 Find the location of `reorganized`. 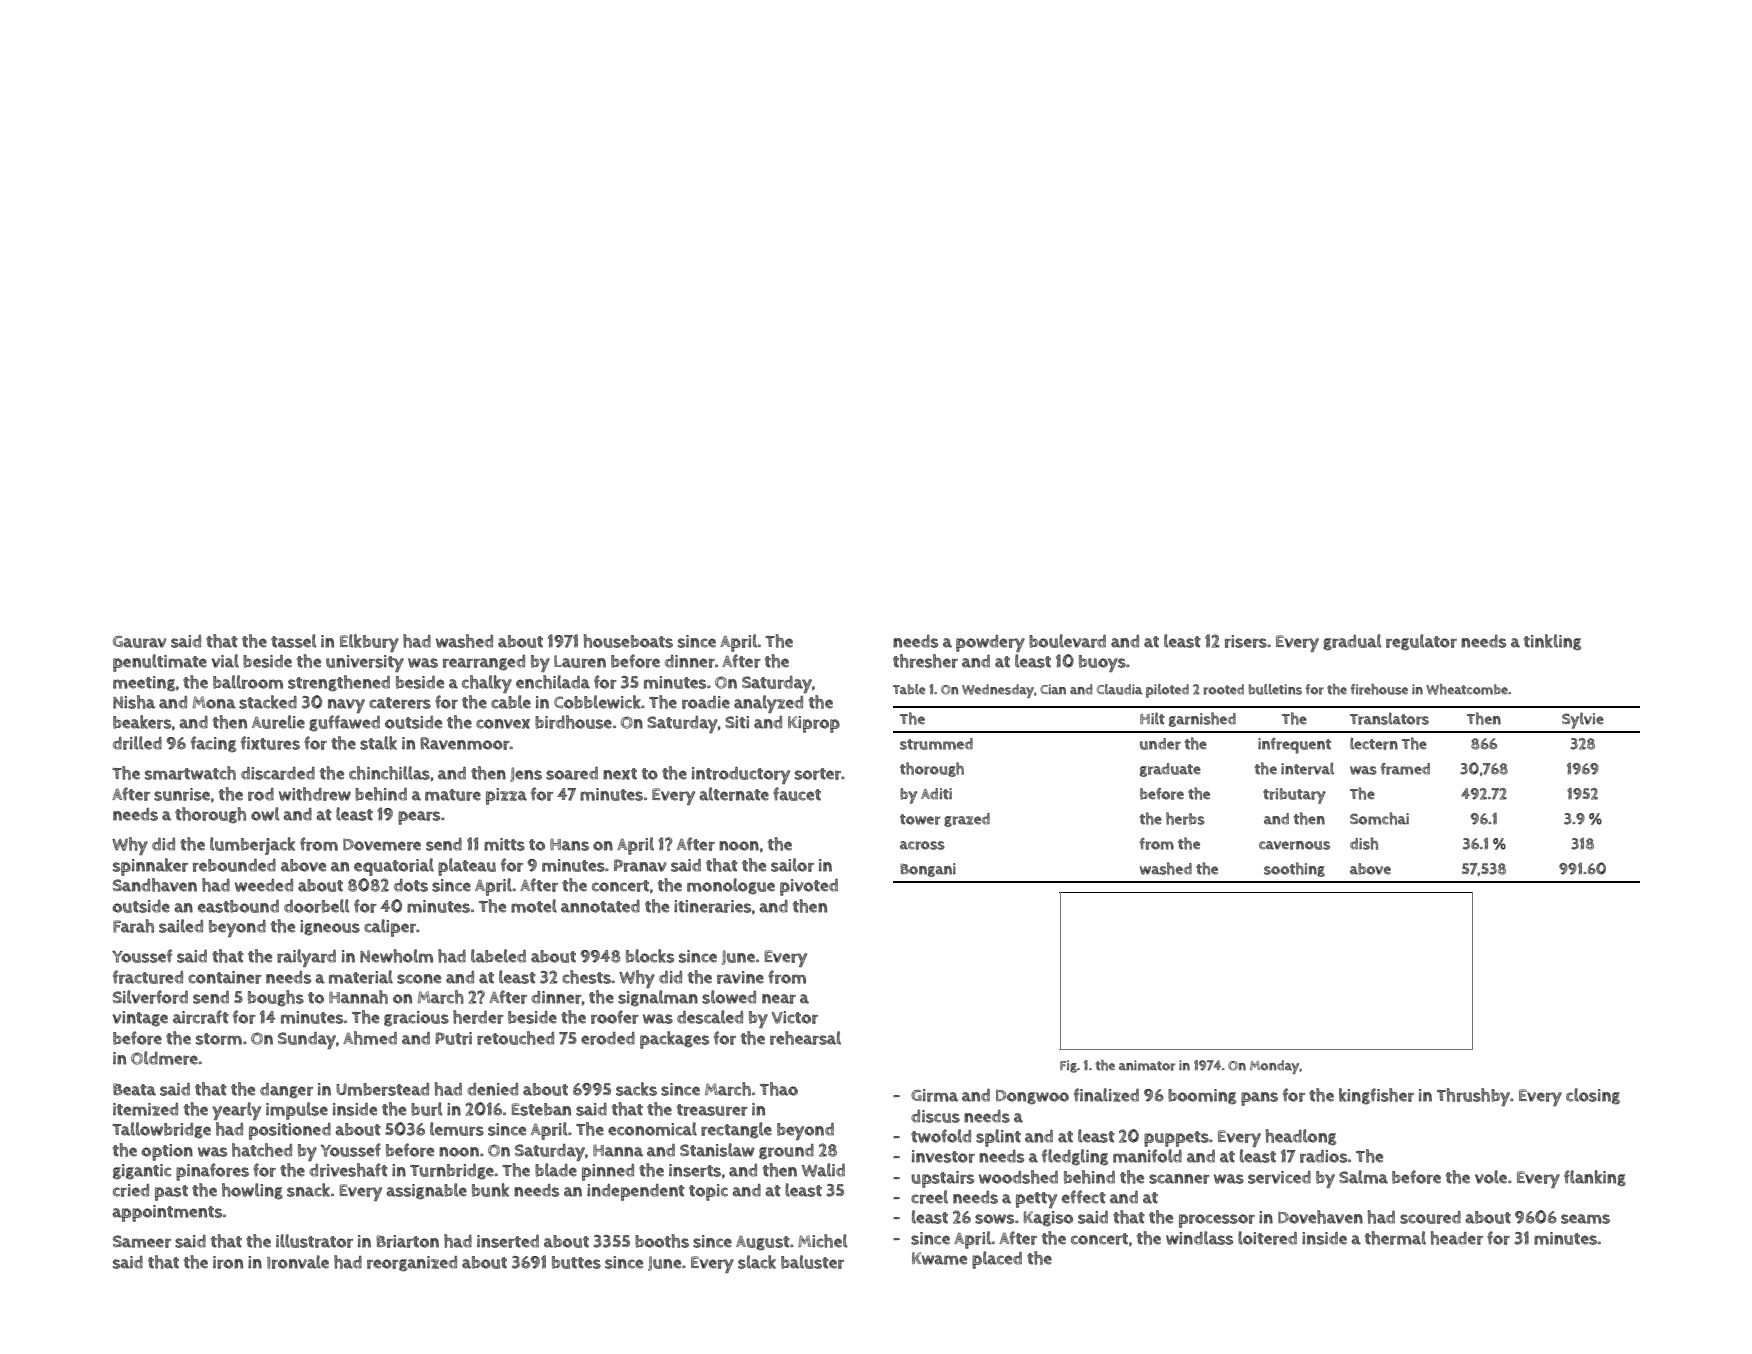

reorganized is located at coordinates (412, 1263).
